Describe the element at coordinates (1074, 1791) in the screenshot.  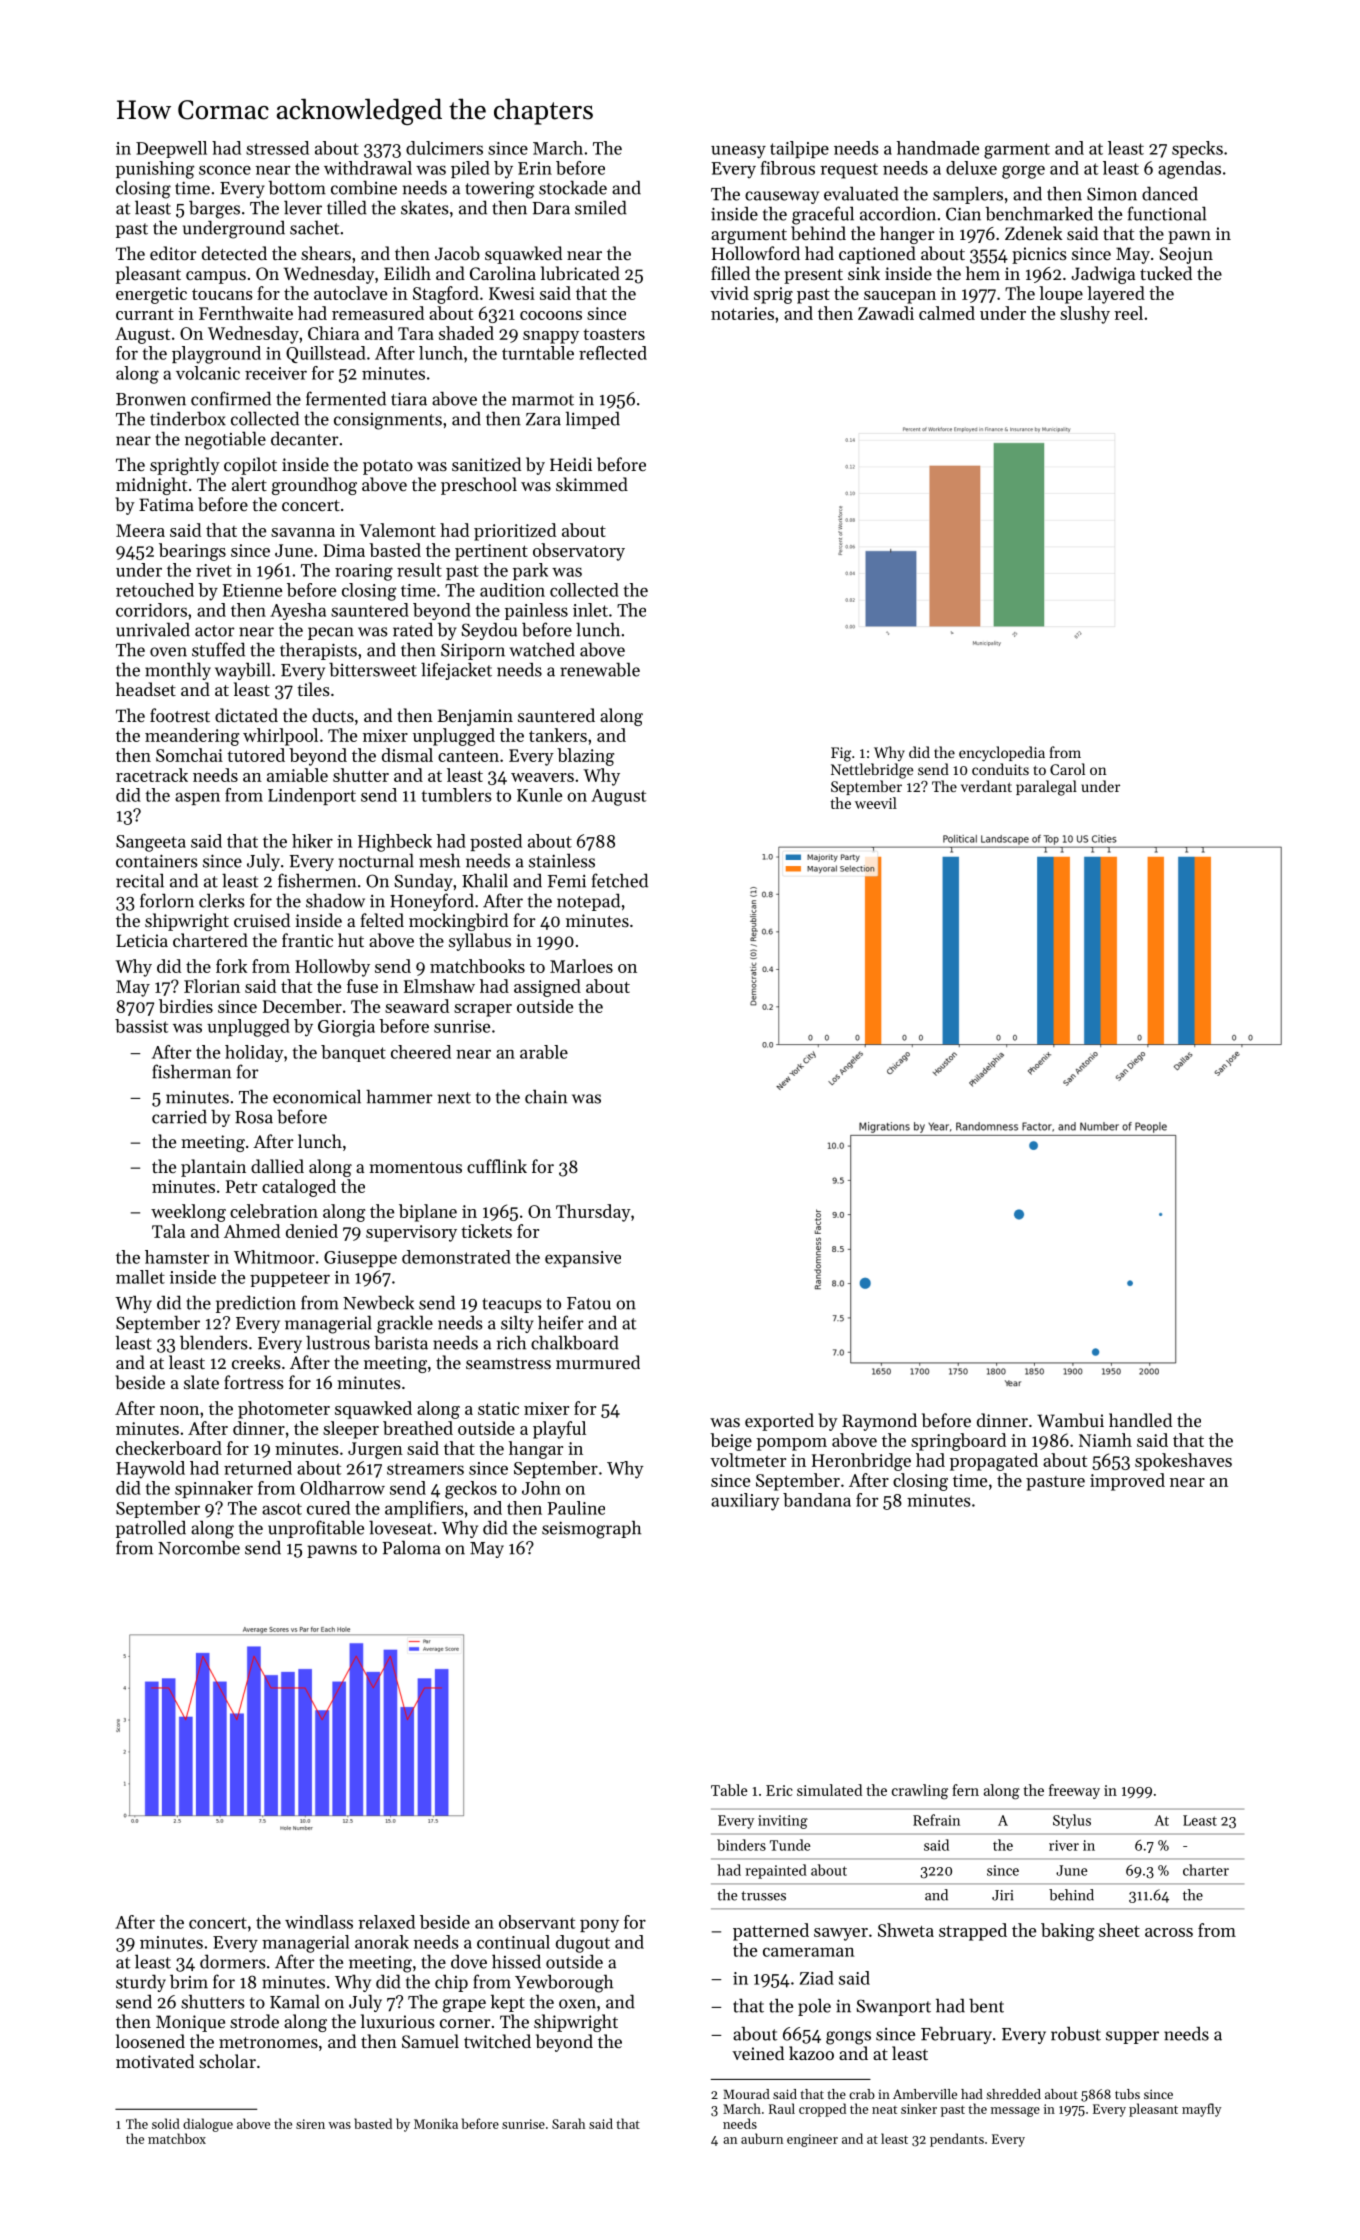
I see `freeway` at that location.
